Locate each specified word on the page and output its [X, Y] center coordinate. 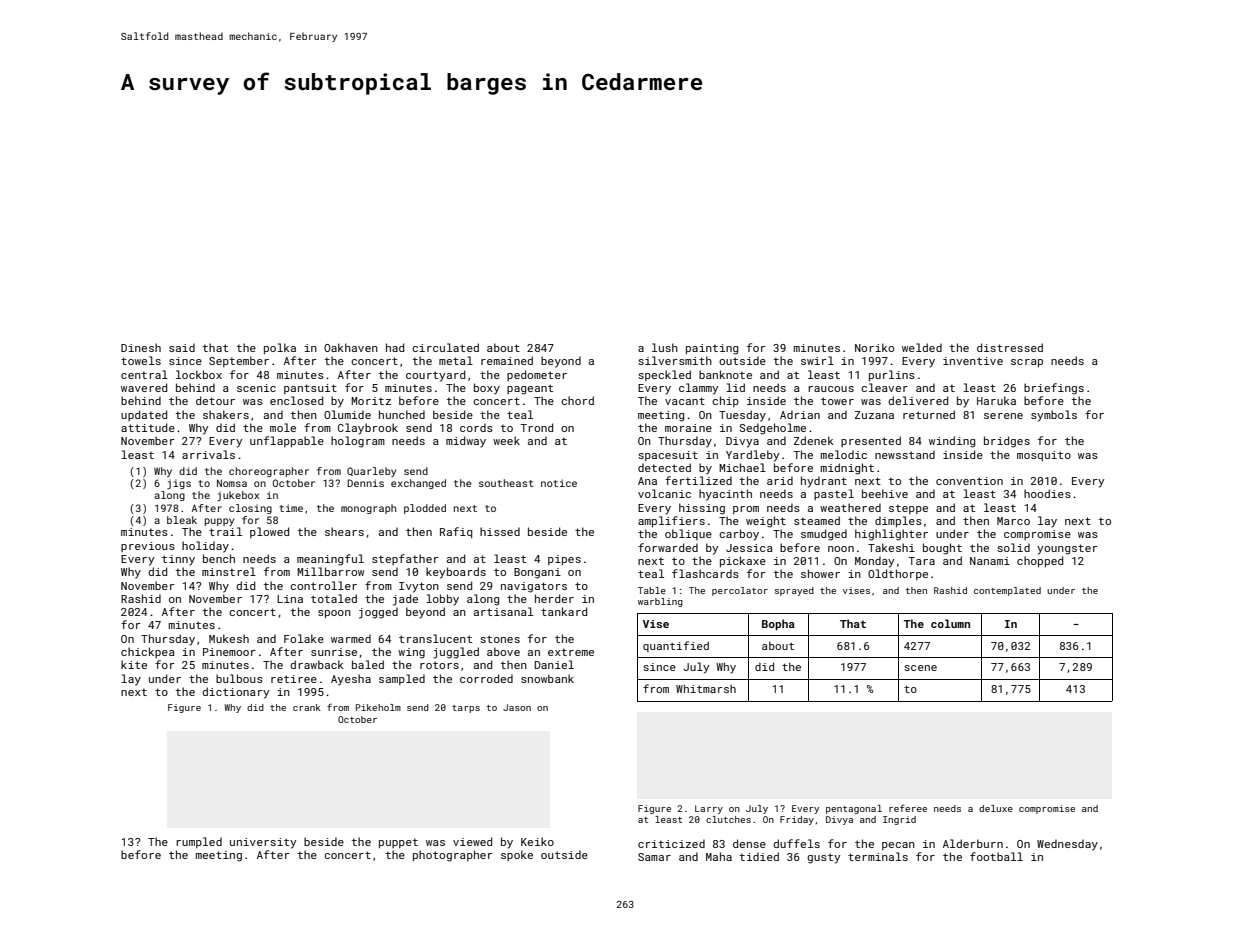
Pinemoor [229, 652]
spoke [517, 855]
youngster [1067, 549]
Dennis [365, 483]
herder [554, 598]
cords [476, 427]
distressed [1010, 347]
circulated [445, 347]
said [182, 347]
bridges [1007, 442]
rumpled [199, 842]
